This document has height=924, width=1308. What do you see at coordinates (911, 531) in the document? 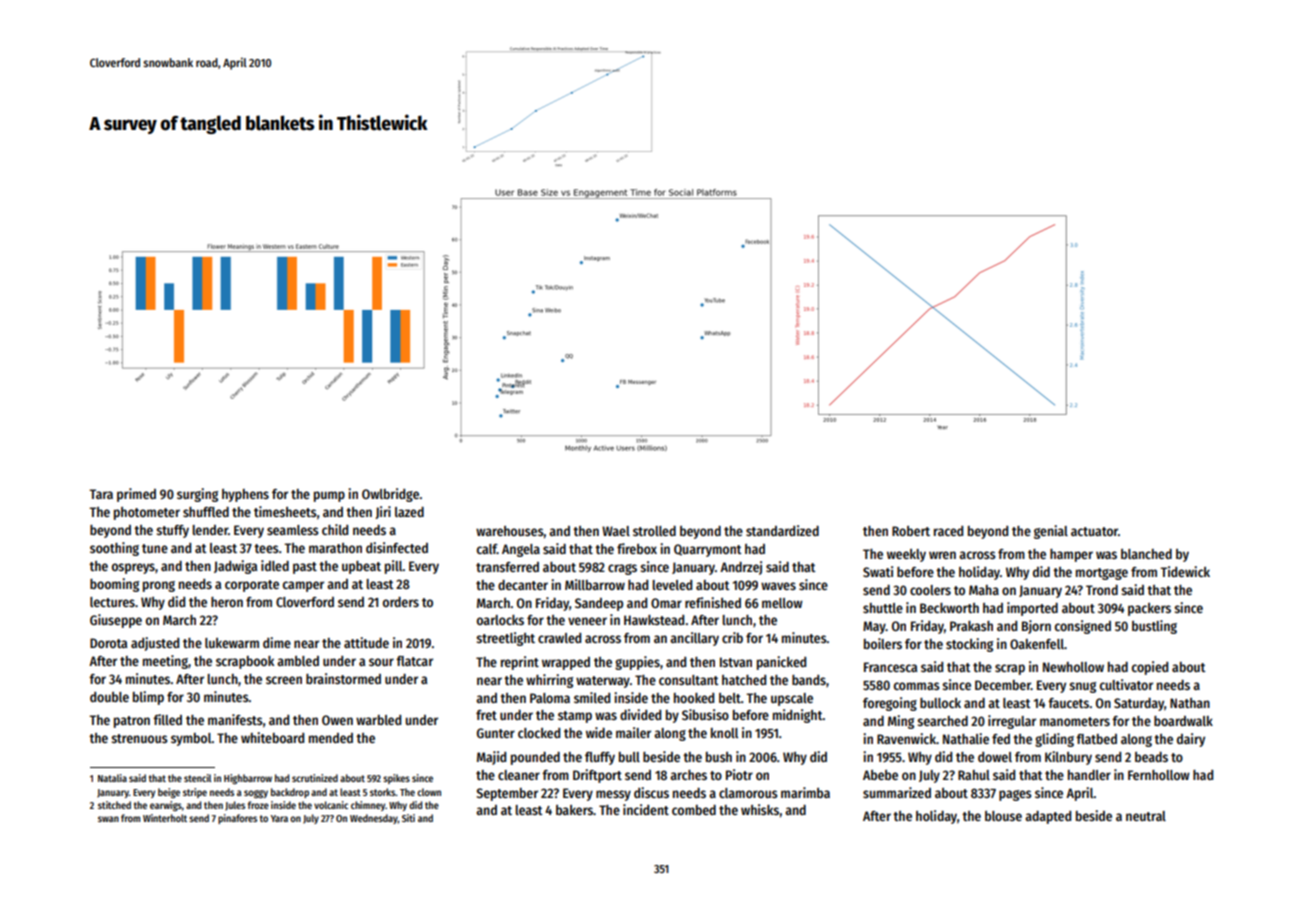
I see `Robert` at bounding box center [911, 531].
